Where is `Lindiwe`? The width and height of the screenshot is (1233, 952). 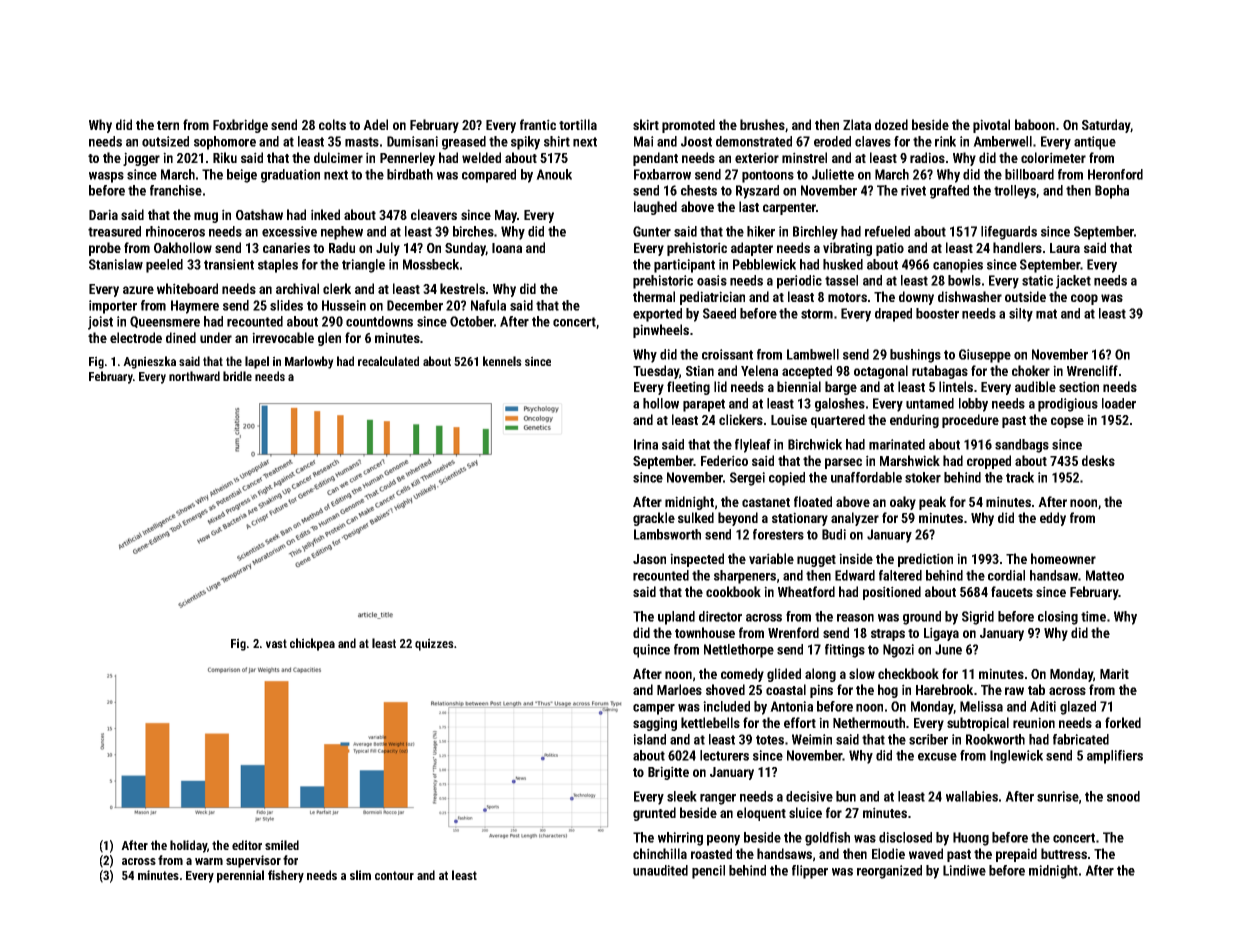
Lindiwe is located at coordinates (964, 870).
